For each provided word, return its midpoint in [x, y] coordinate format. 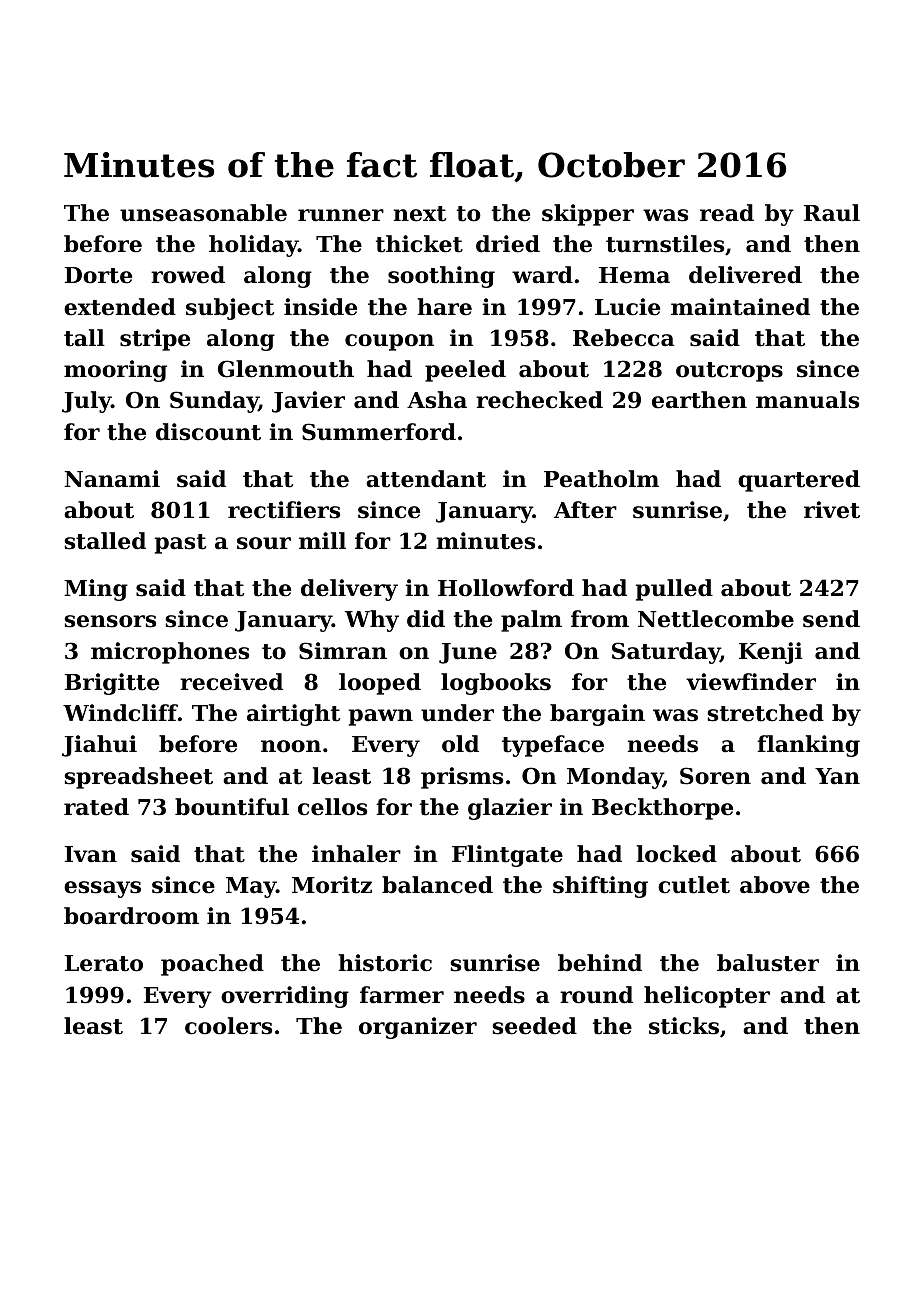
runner [341, 215]
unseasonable [203, 213]
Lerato [104, 963]
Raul [832, 213]
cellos [332, 807]
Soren [715, 776]
